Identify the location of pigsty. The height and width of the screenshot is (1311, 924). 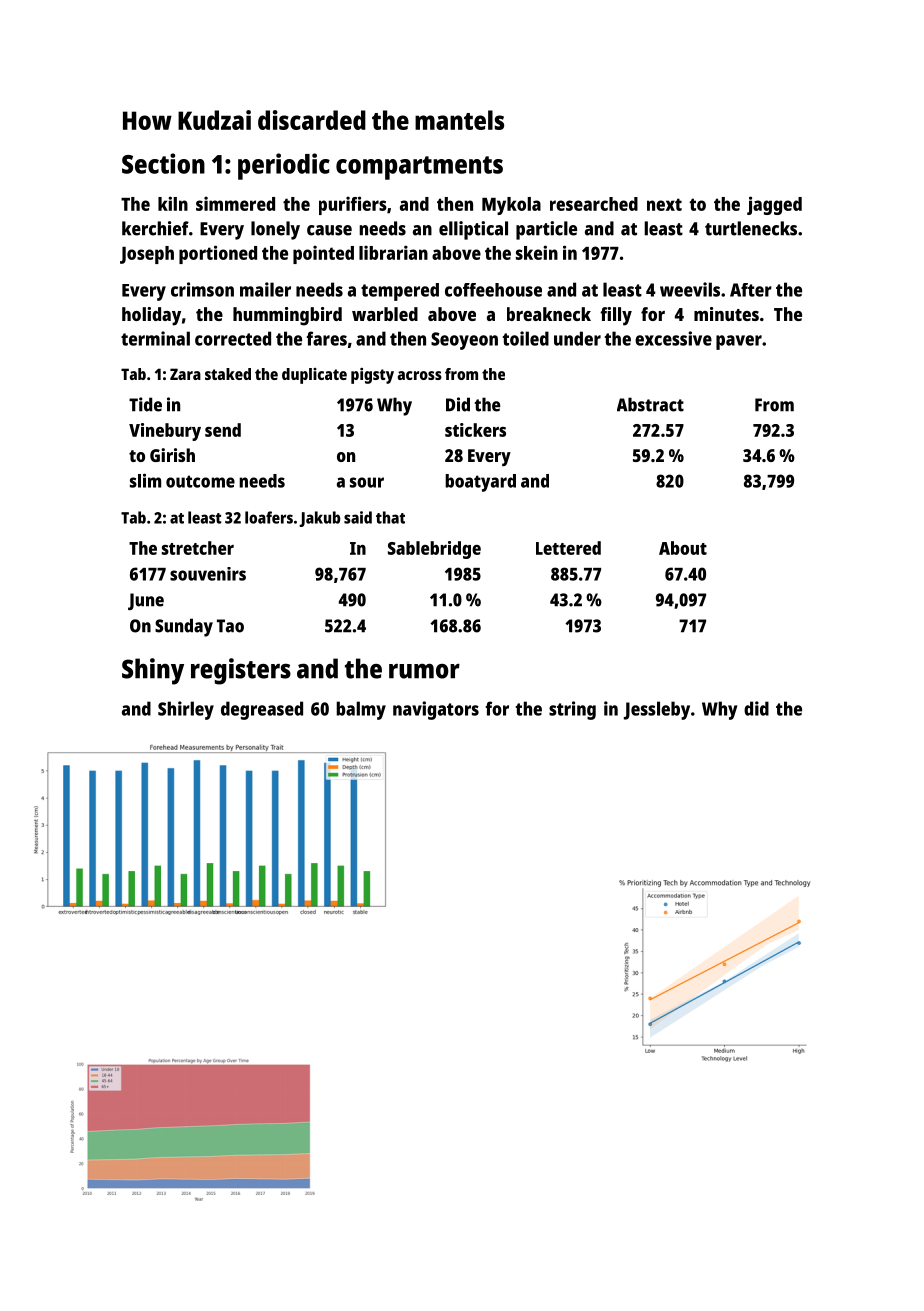
(372, 376).
